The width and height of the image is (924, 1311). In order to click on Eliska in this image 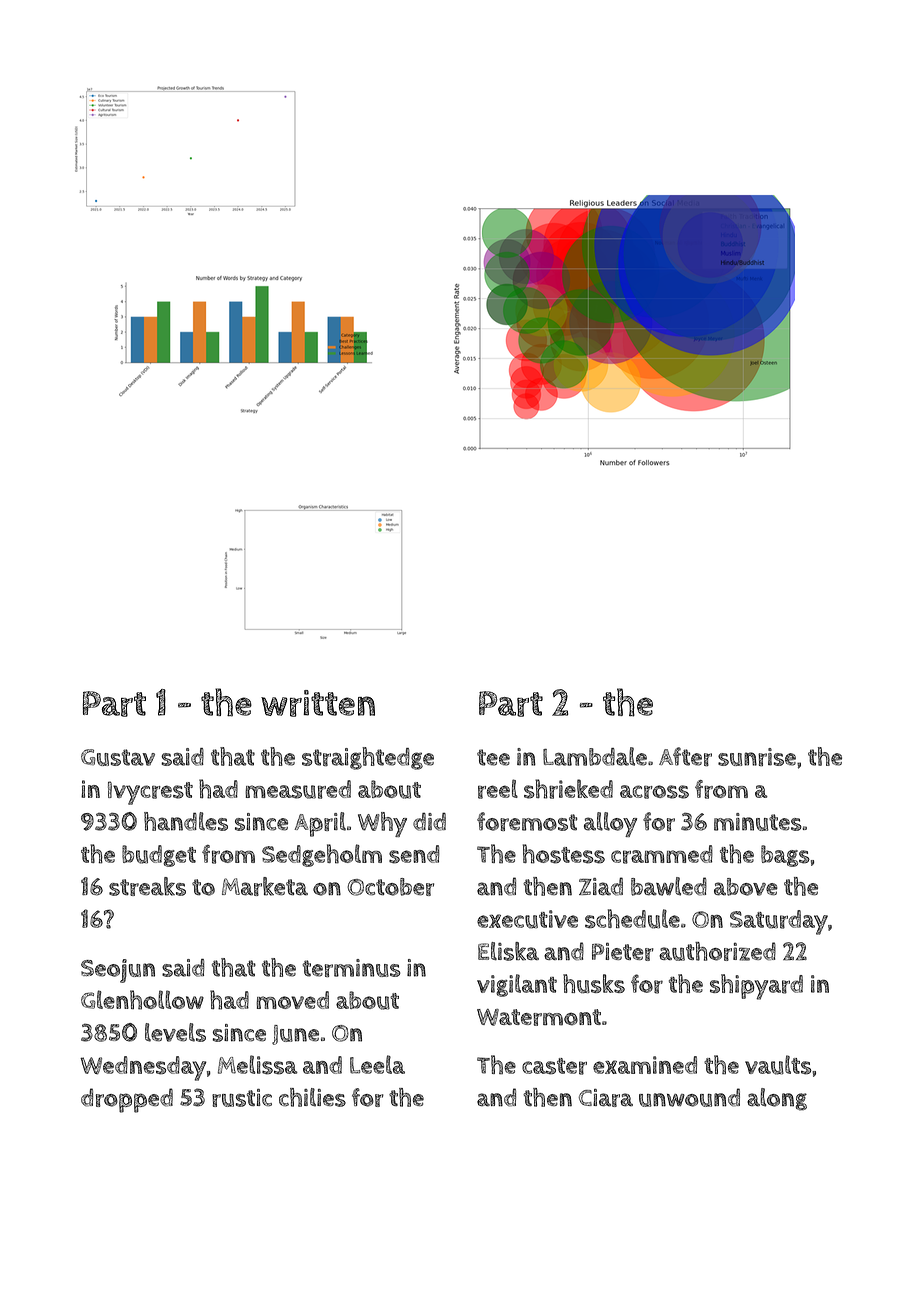, I will do `click(508, 951)`.
